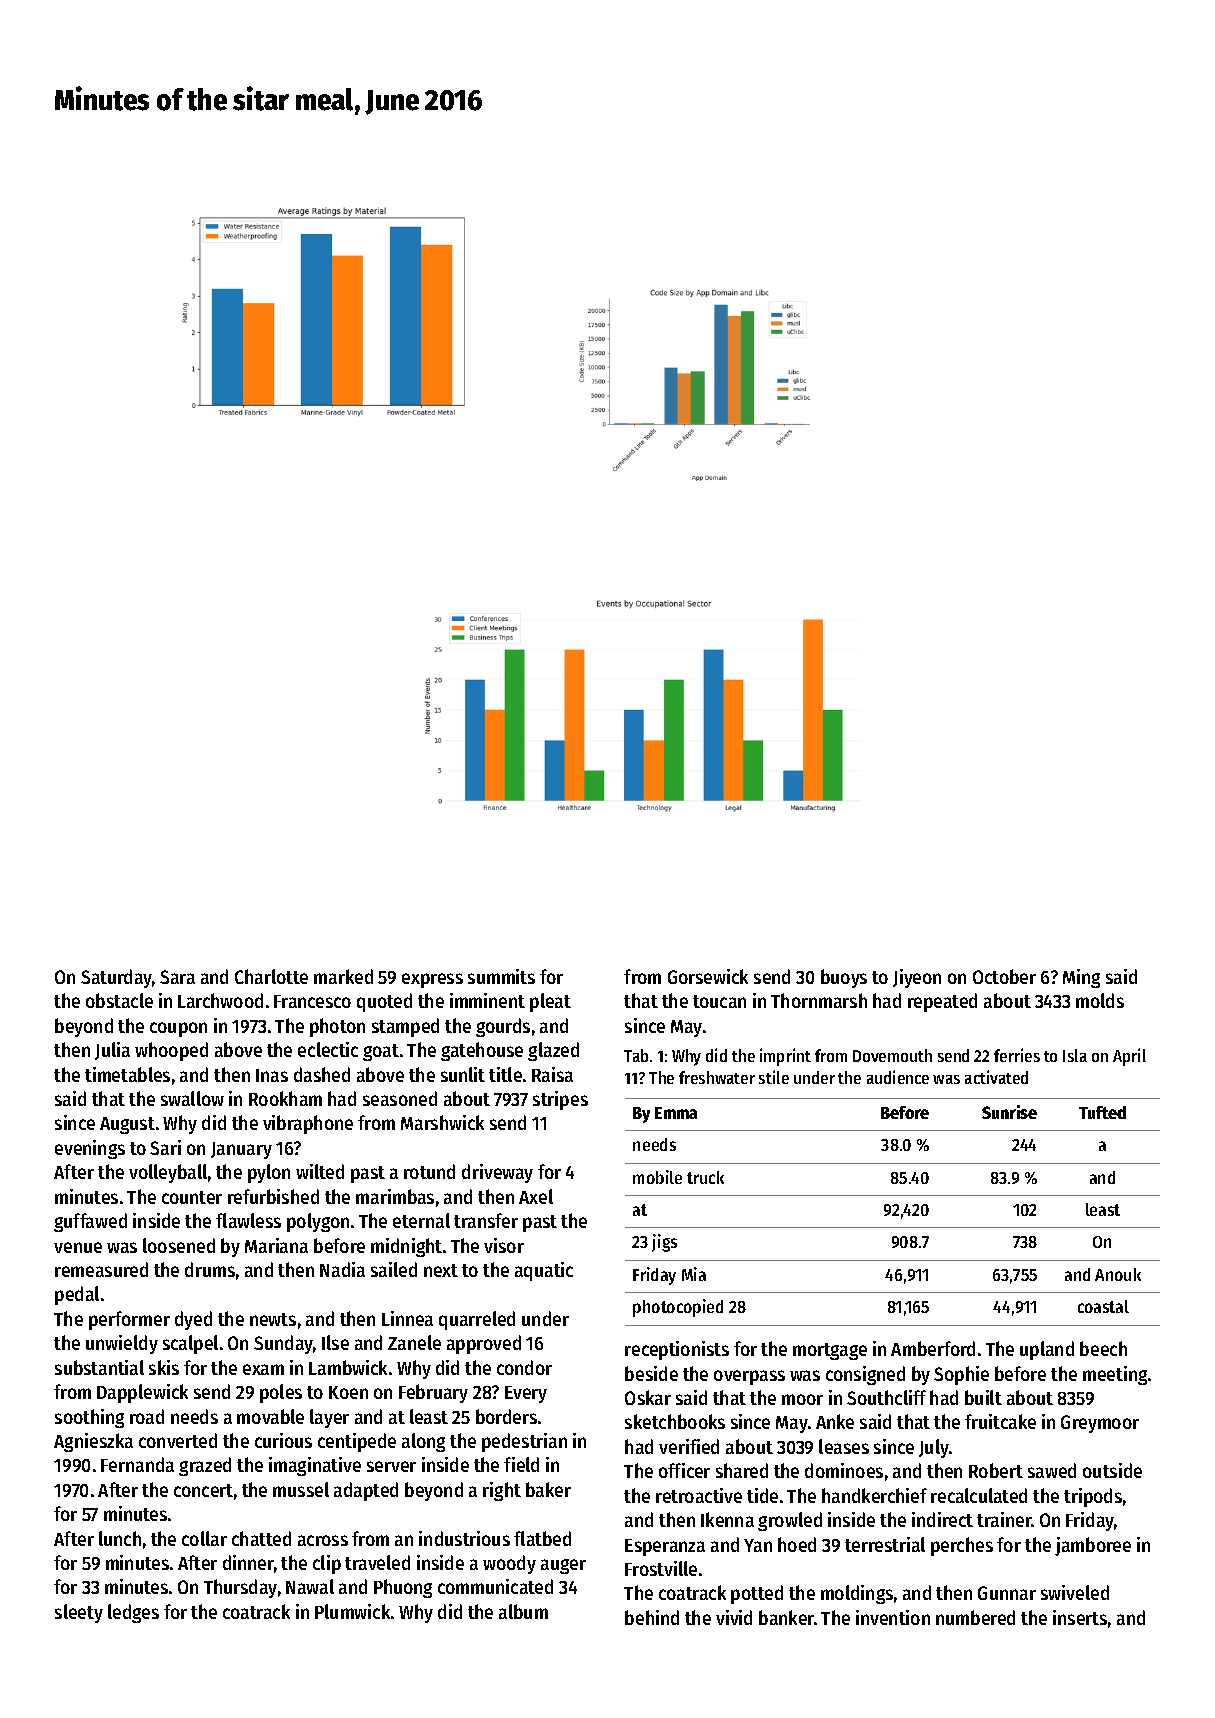 This document has width=1215, height=1718. I want to click on borders, so click(506, 1416).
